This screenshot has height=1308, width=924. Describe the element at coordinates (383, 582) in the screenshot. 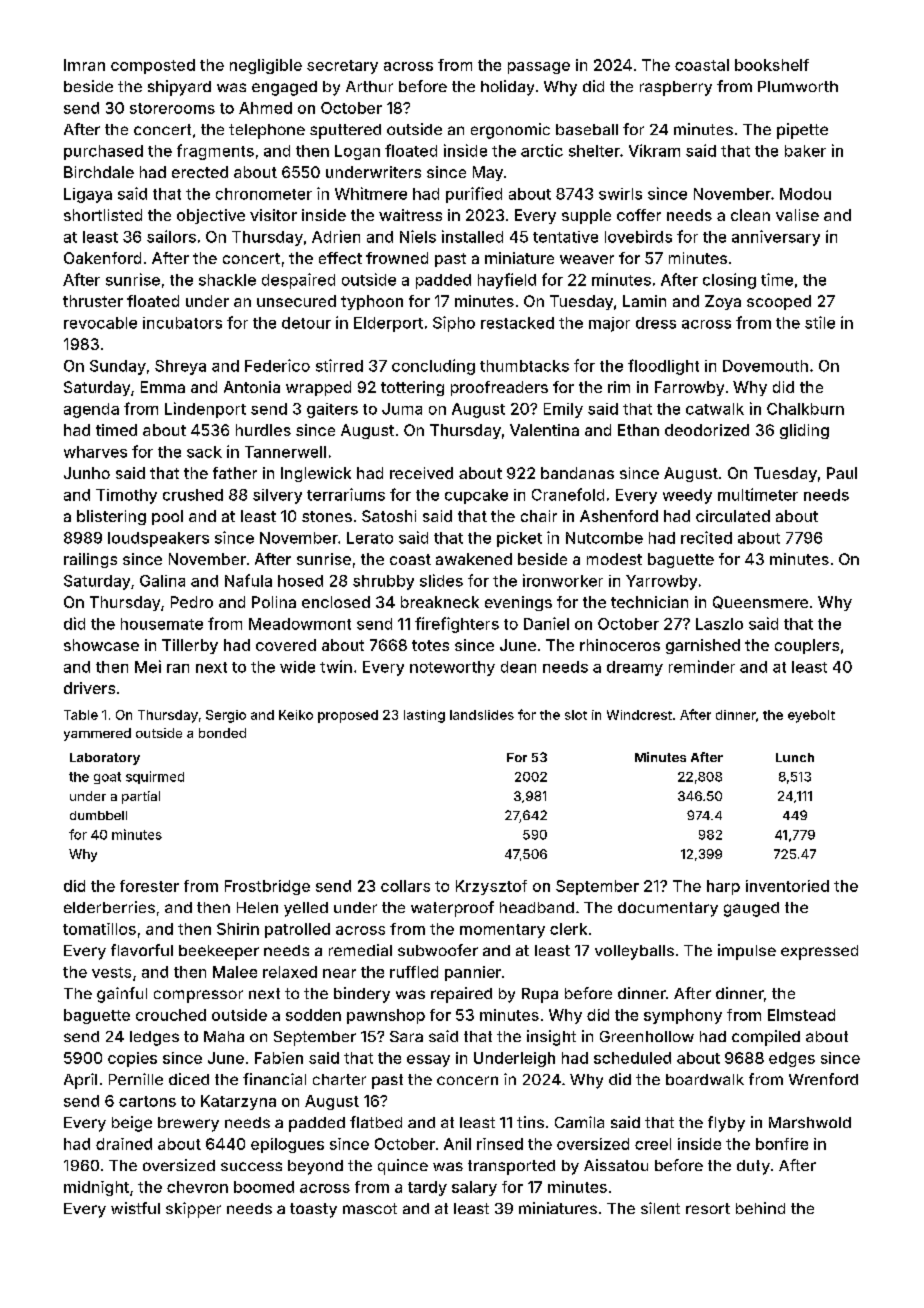

I see `shrubby` at that location.
